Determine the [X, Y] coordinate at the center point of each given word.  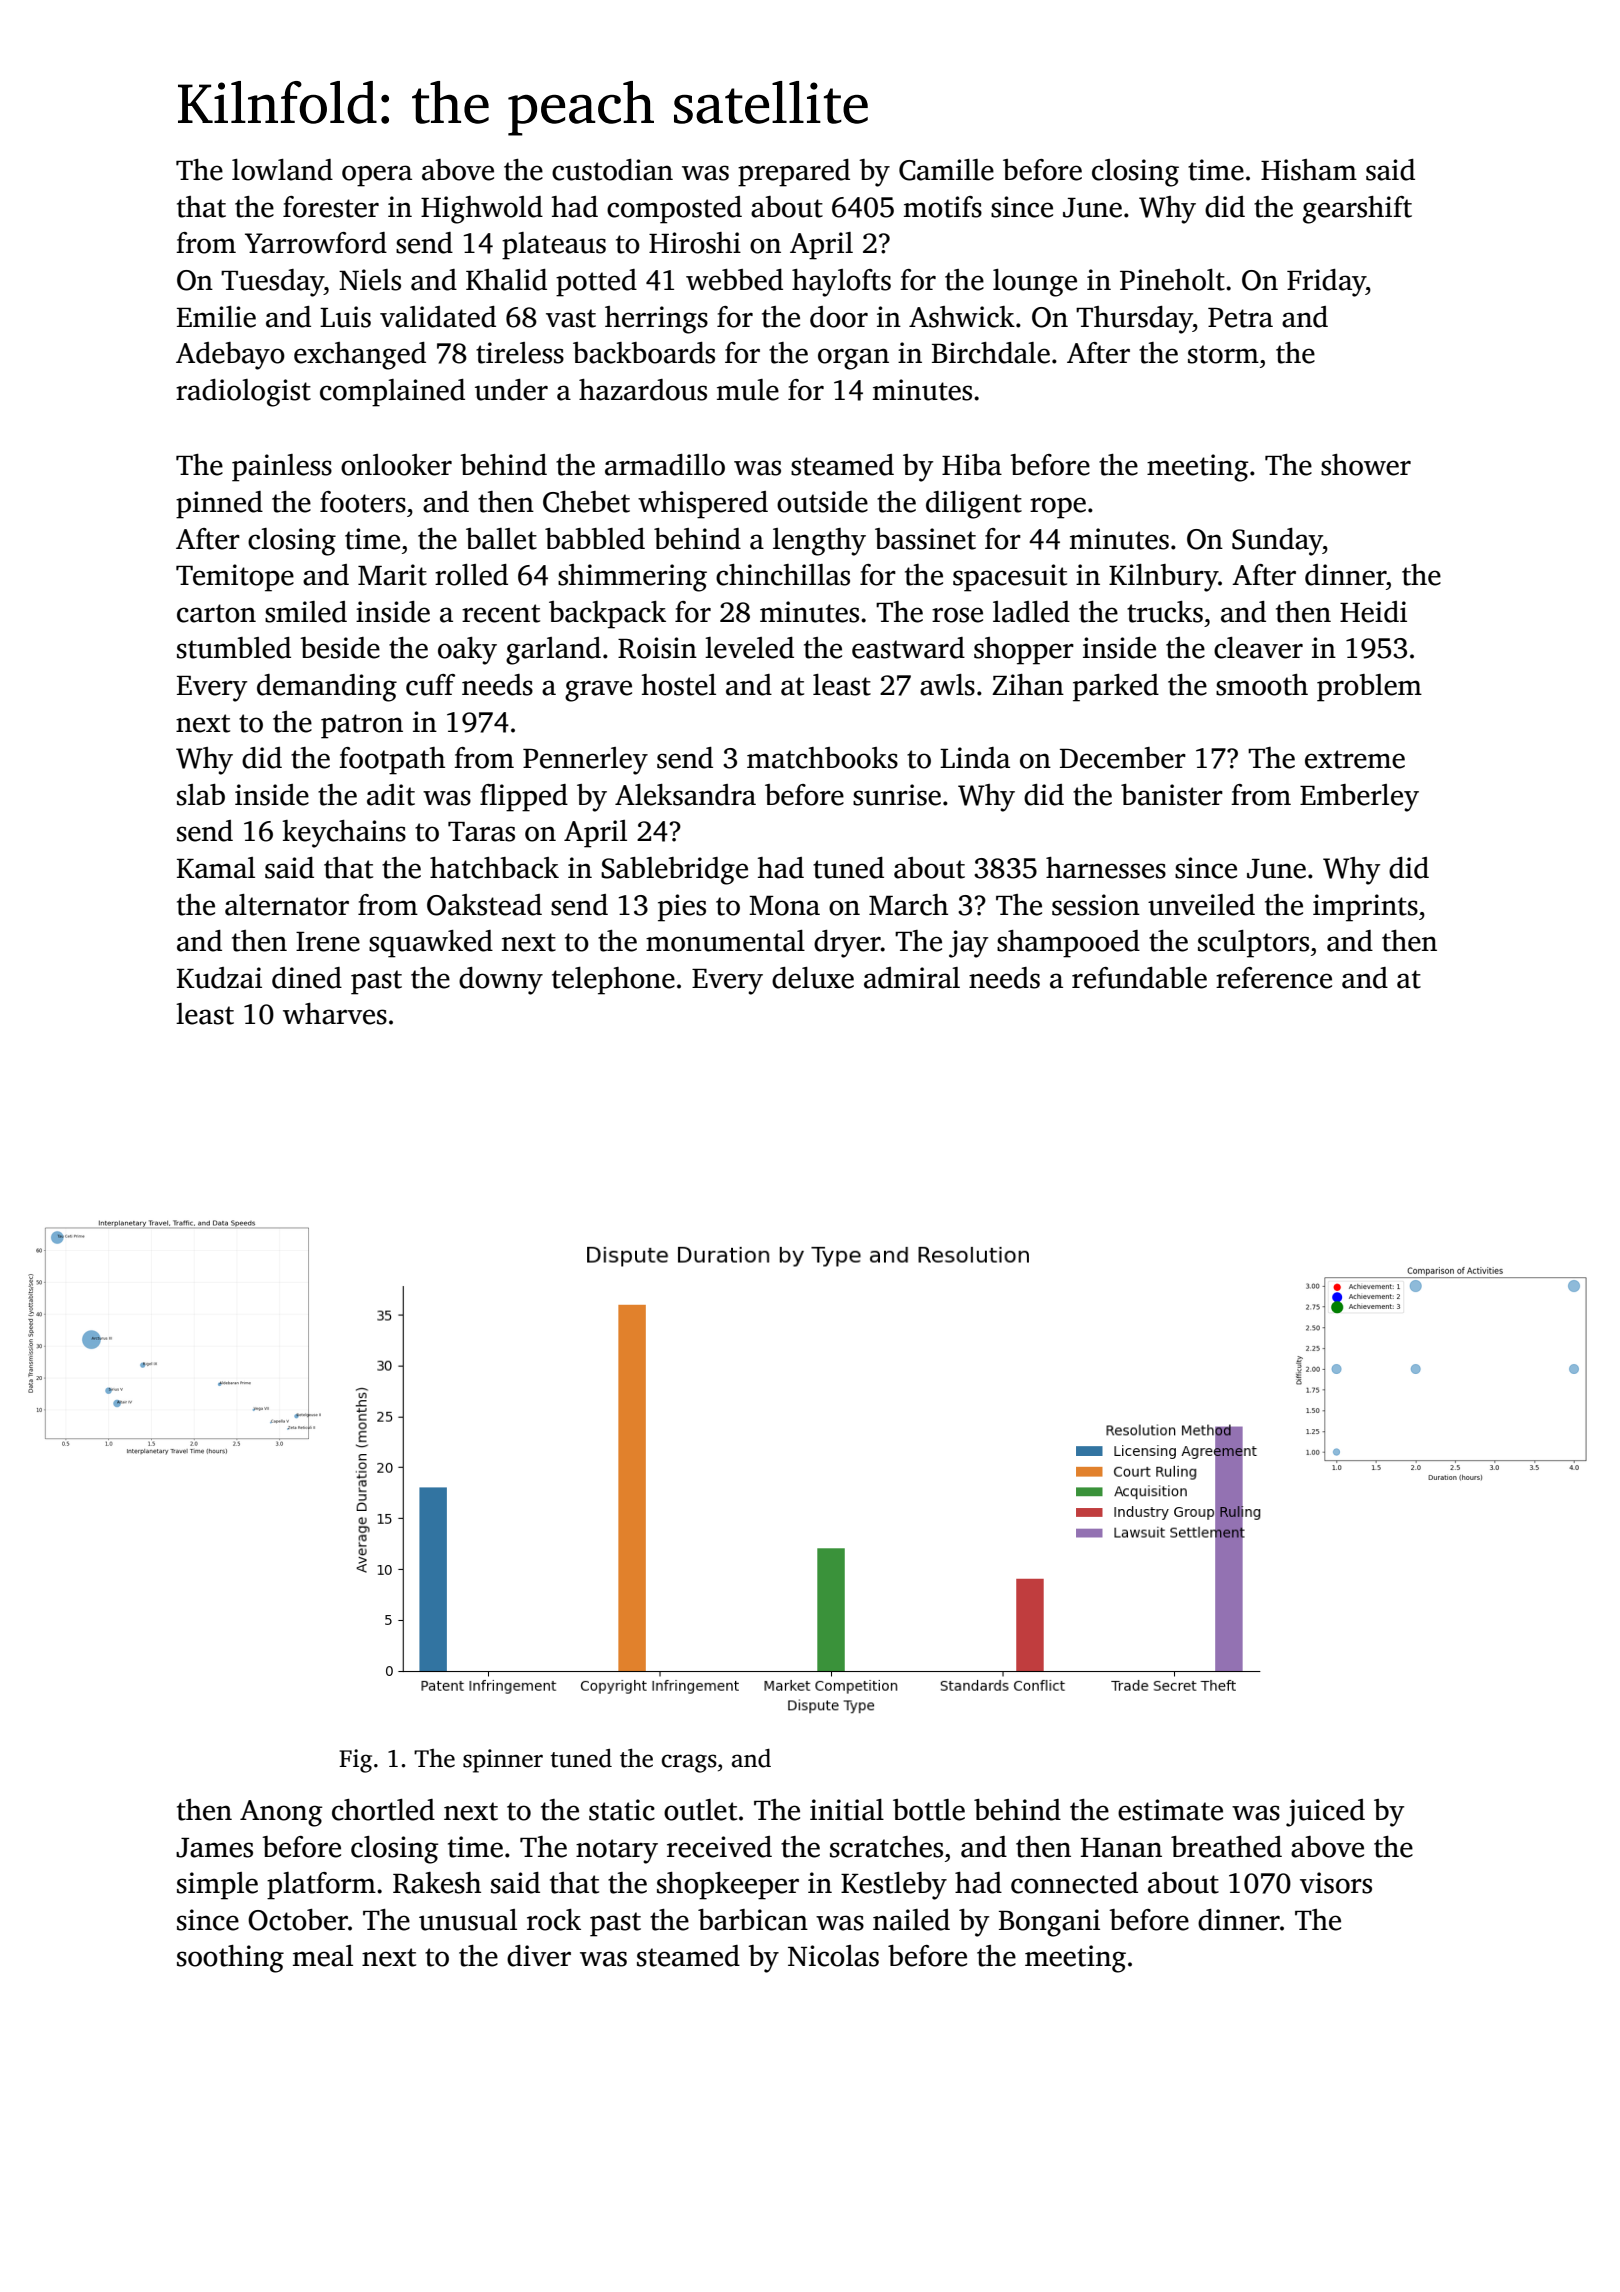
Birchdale [991, 353]
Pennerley [585, 761]
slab [201, 795]
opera [377, 176]
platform [321, 1886]
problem [1369, 688]
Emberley [1359, 798]
